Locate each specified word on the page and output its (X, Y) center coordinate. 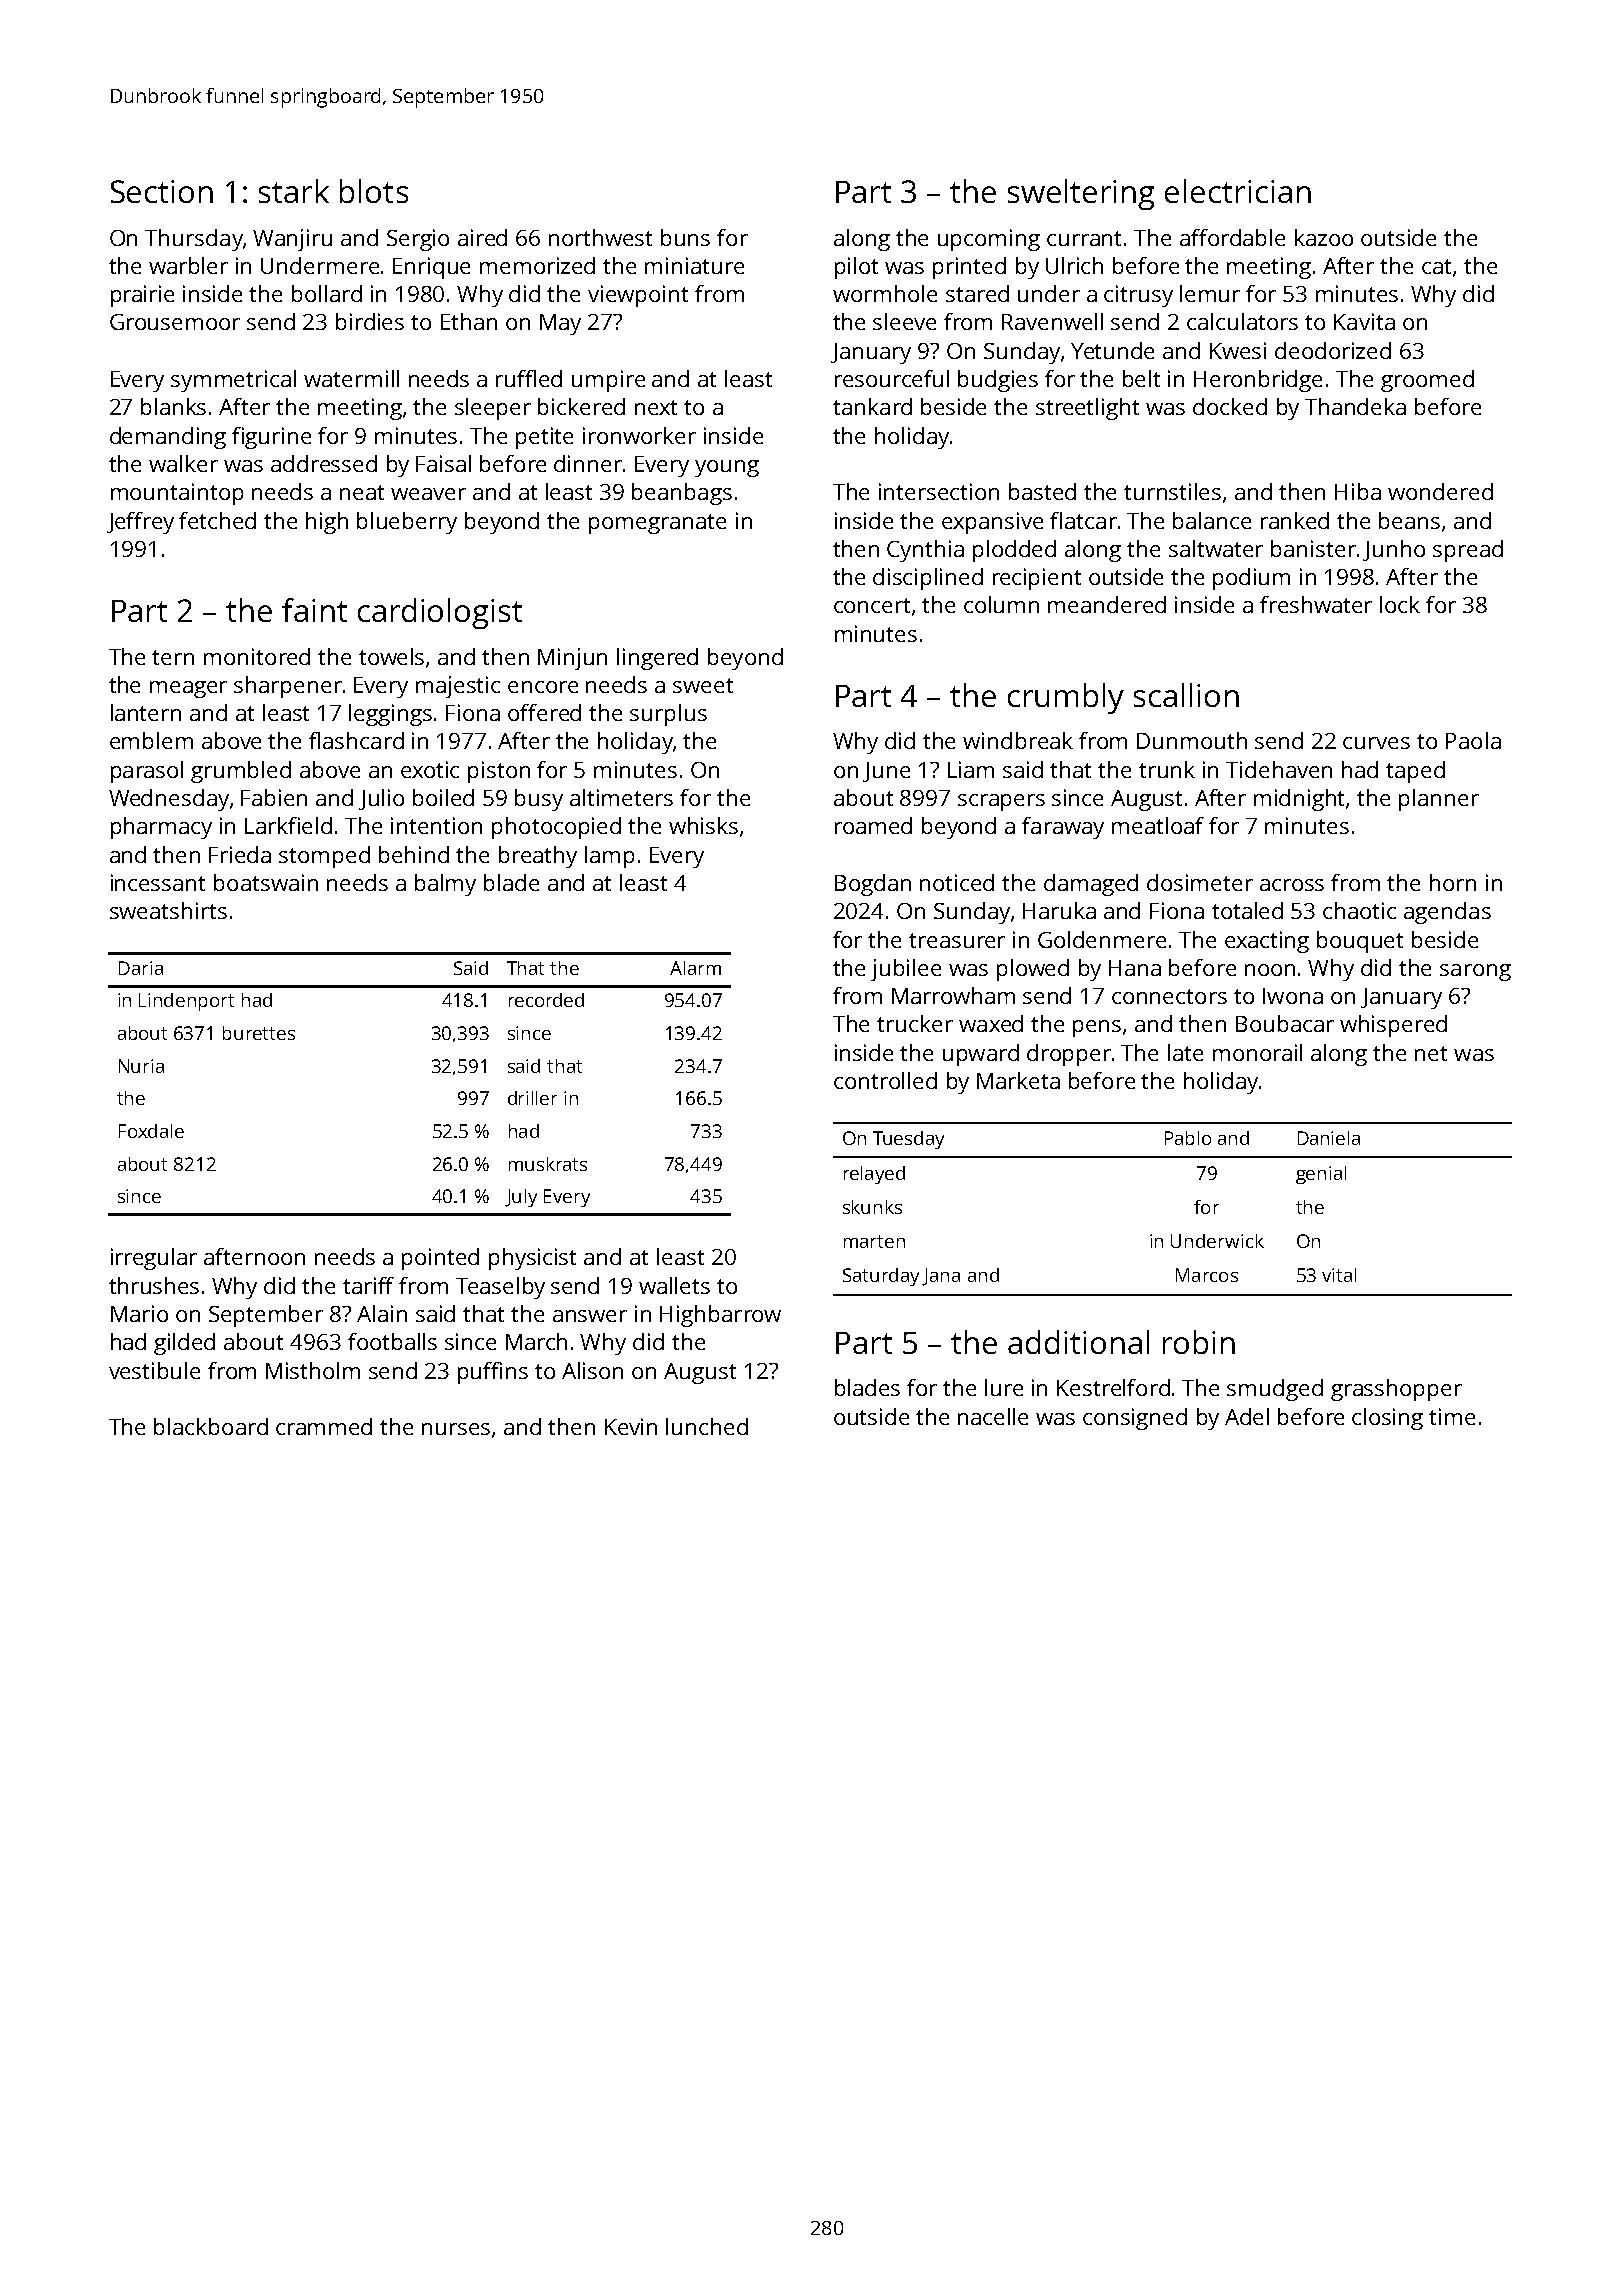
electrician (1238, 191)
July (521, 1198)
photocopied (556, 828)
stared (977, 293)
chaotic (1359, 910)
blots (374, 191)
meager (188, 689)
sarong (1475, 972)
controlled (885, 1080)
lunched (707, 1426)
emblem (151, 740)
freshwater (1316, 604)
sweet (703, 685)
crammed (324, 1426)
